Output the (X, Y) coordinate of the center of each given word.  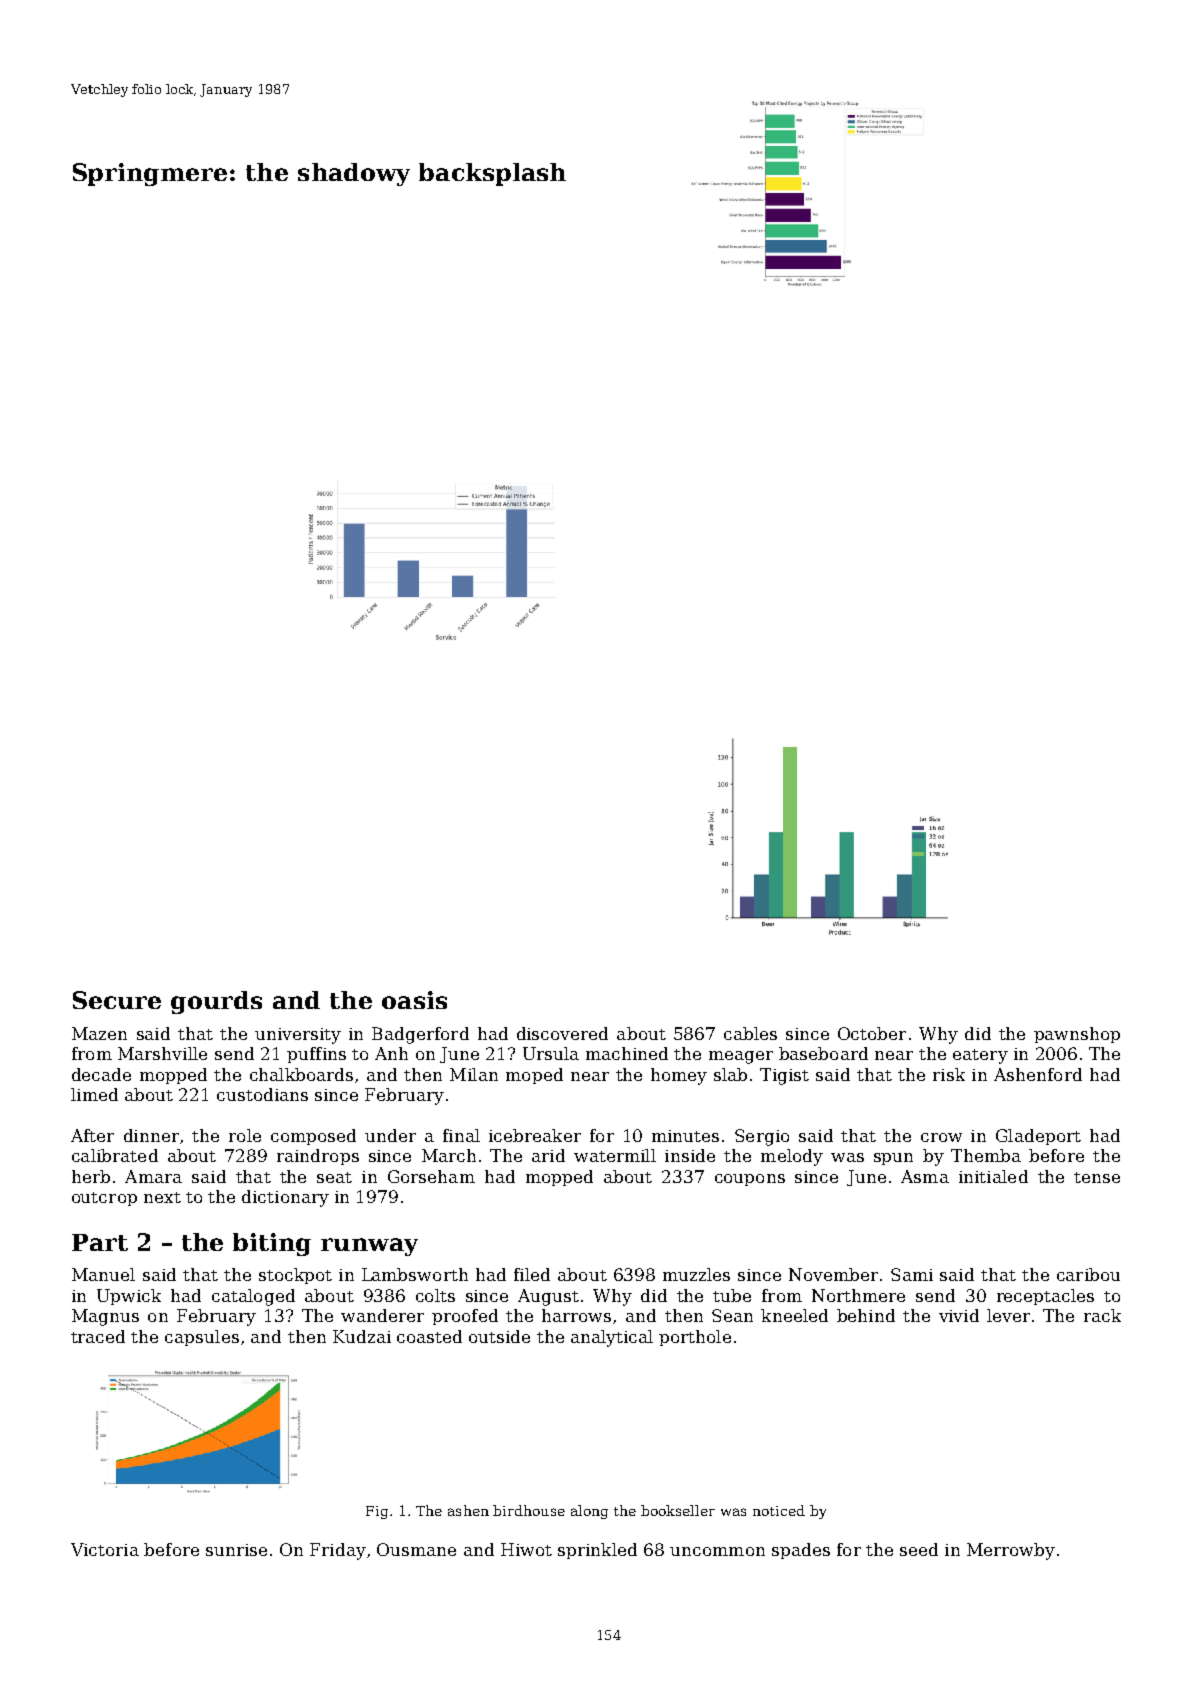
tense (1097, 1177)
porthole (695, 1338)
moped (534, 1076)
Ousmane (416, 1549)
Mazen (99, 1033)
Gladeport (1038, 1137)
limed (94, 1094)
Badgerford (420, 1035)
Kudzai (362, 1336)
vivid (959, 1315)
